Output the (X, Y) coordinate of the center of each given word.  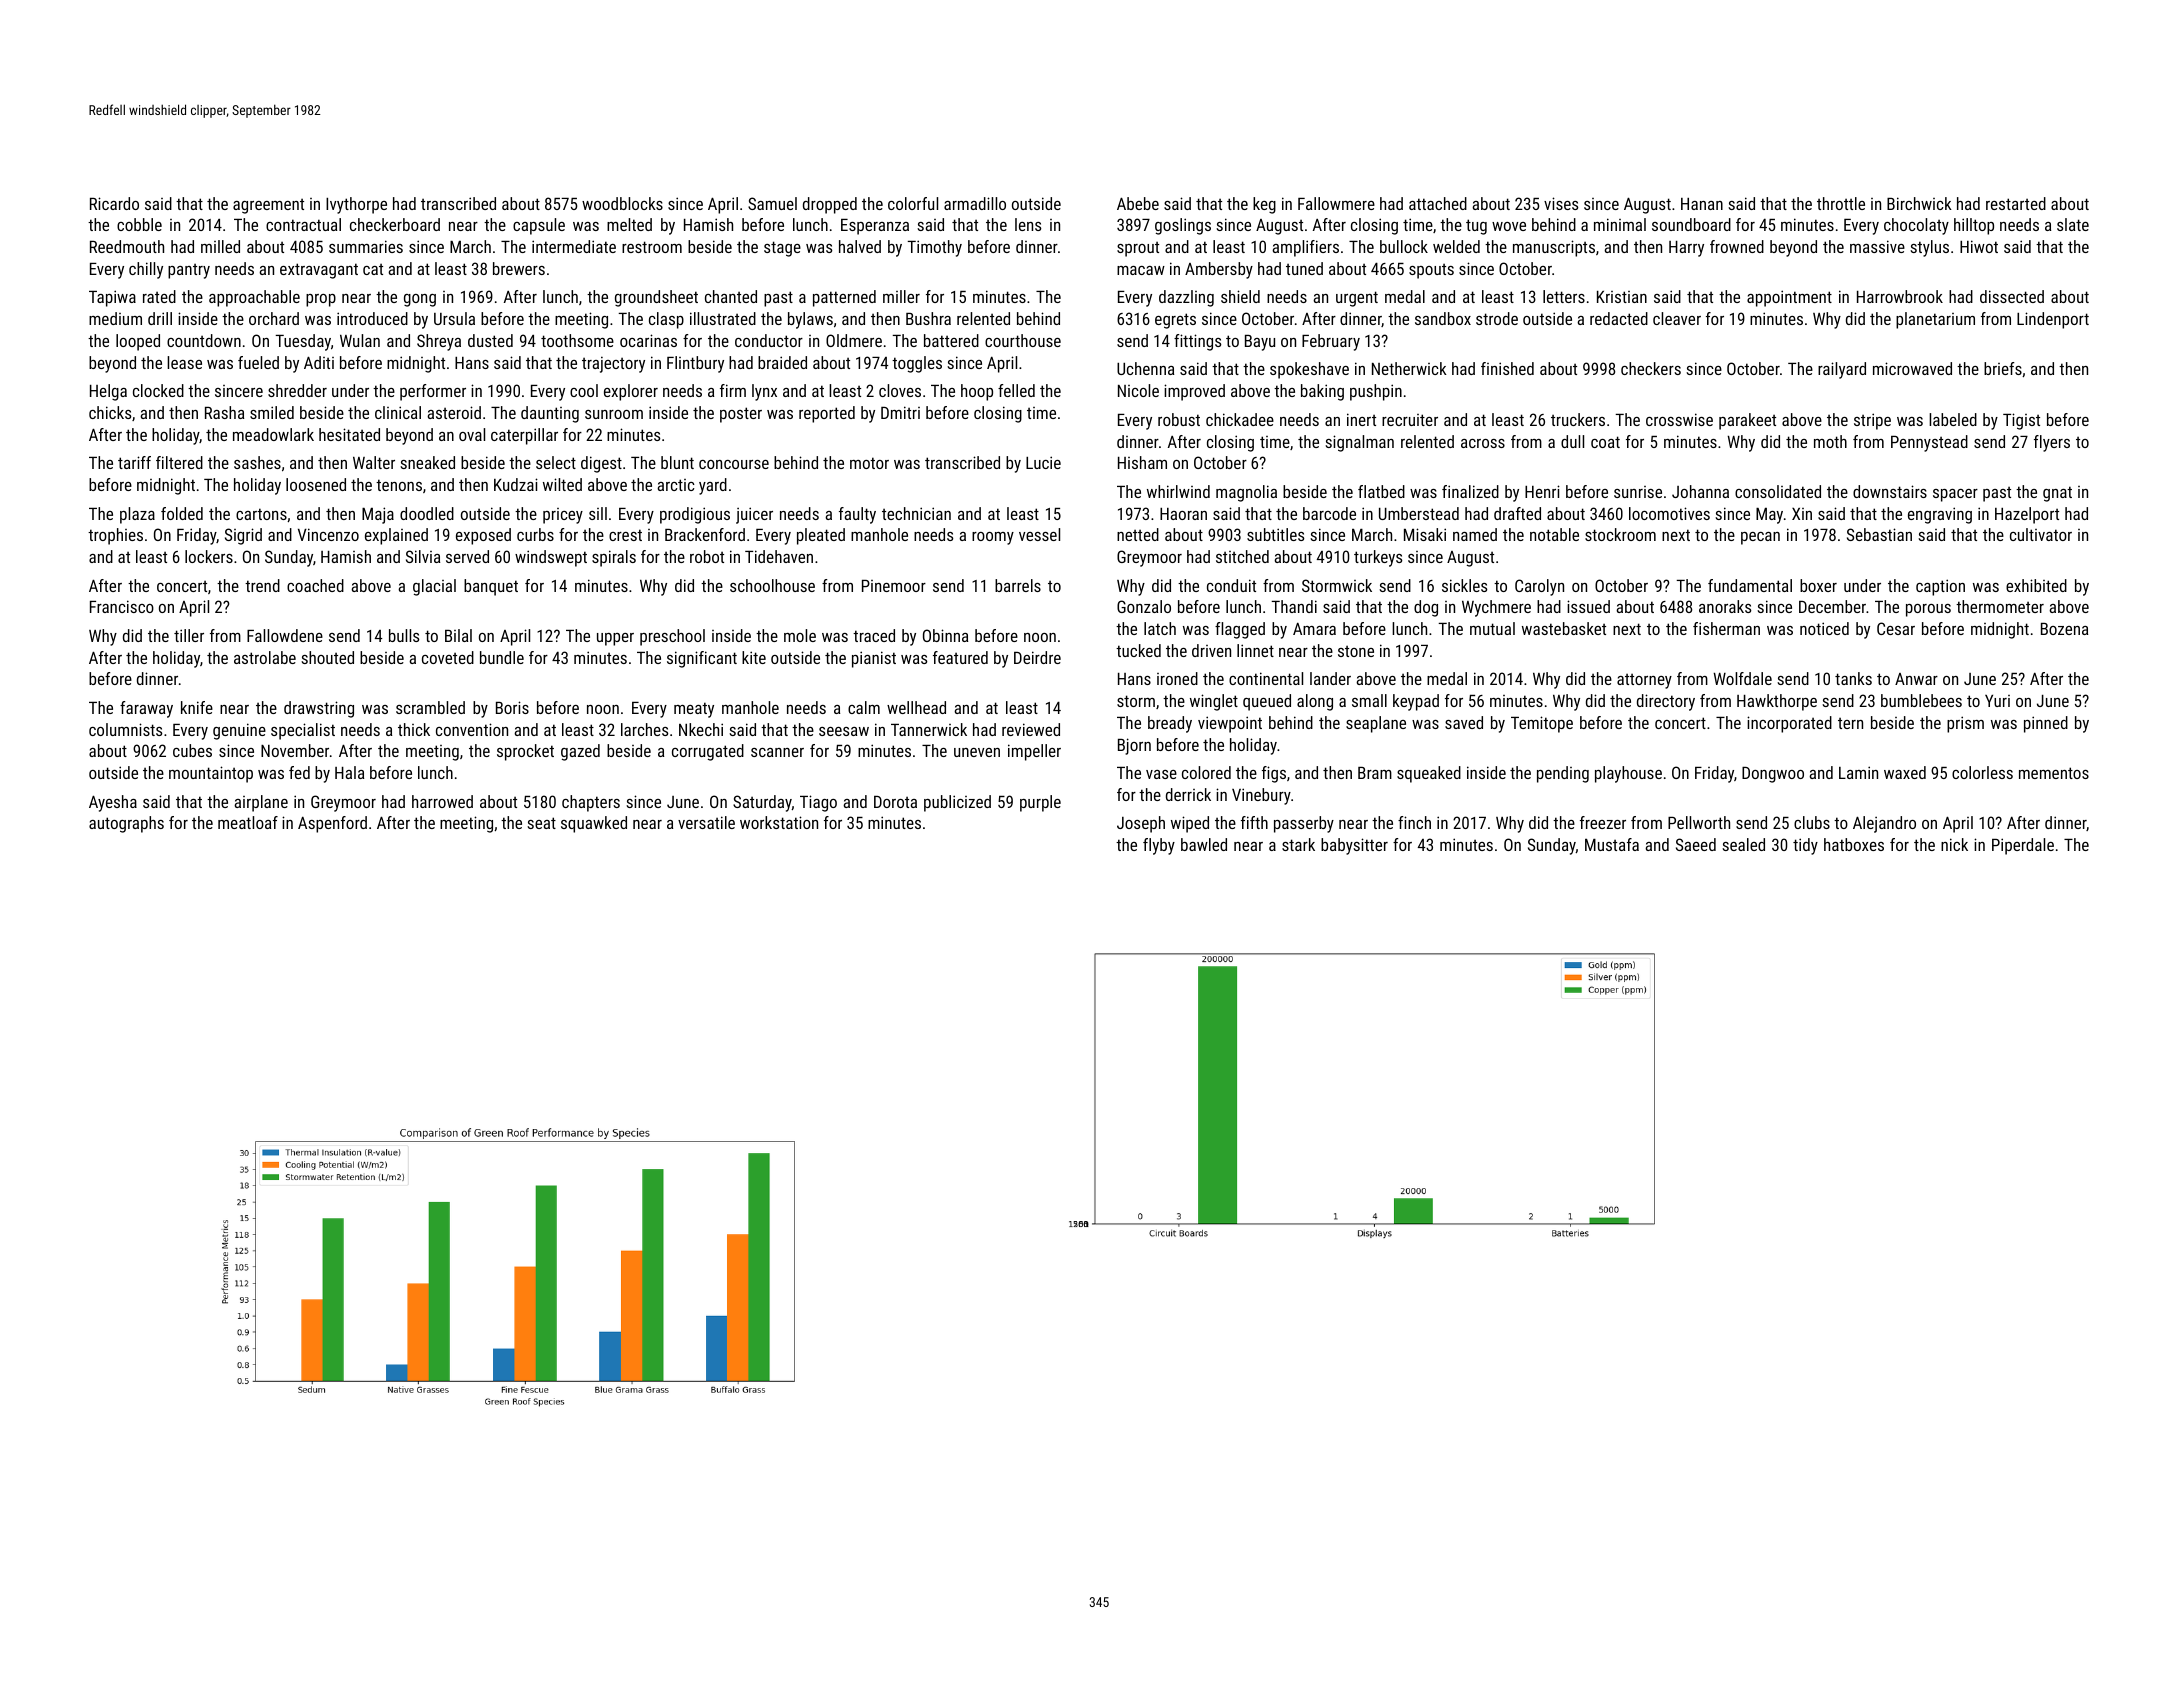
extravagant (319, 271)
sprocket (525, 752)
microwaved (1912, 368)
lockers (209, 556)
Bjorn (1134, 746)
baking (1322, 392)
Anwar (1916, 679)
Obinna (945, 635)
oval (472, 434)
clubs (1812, 822)
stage (782, 249)
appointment (1789, 298)
